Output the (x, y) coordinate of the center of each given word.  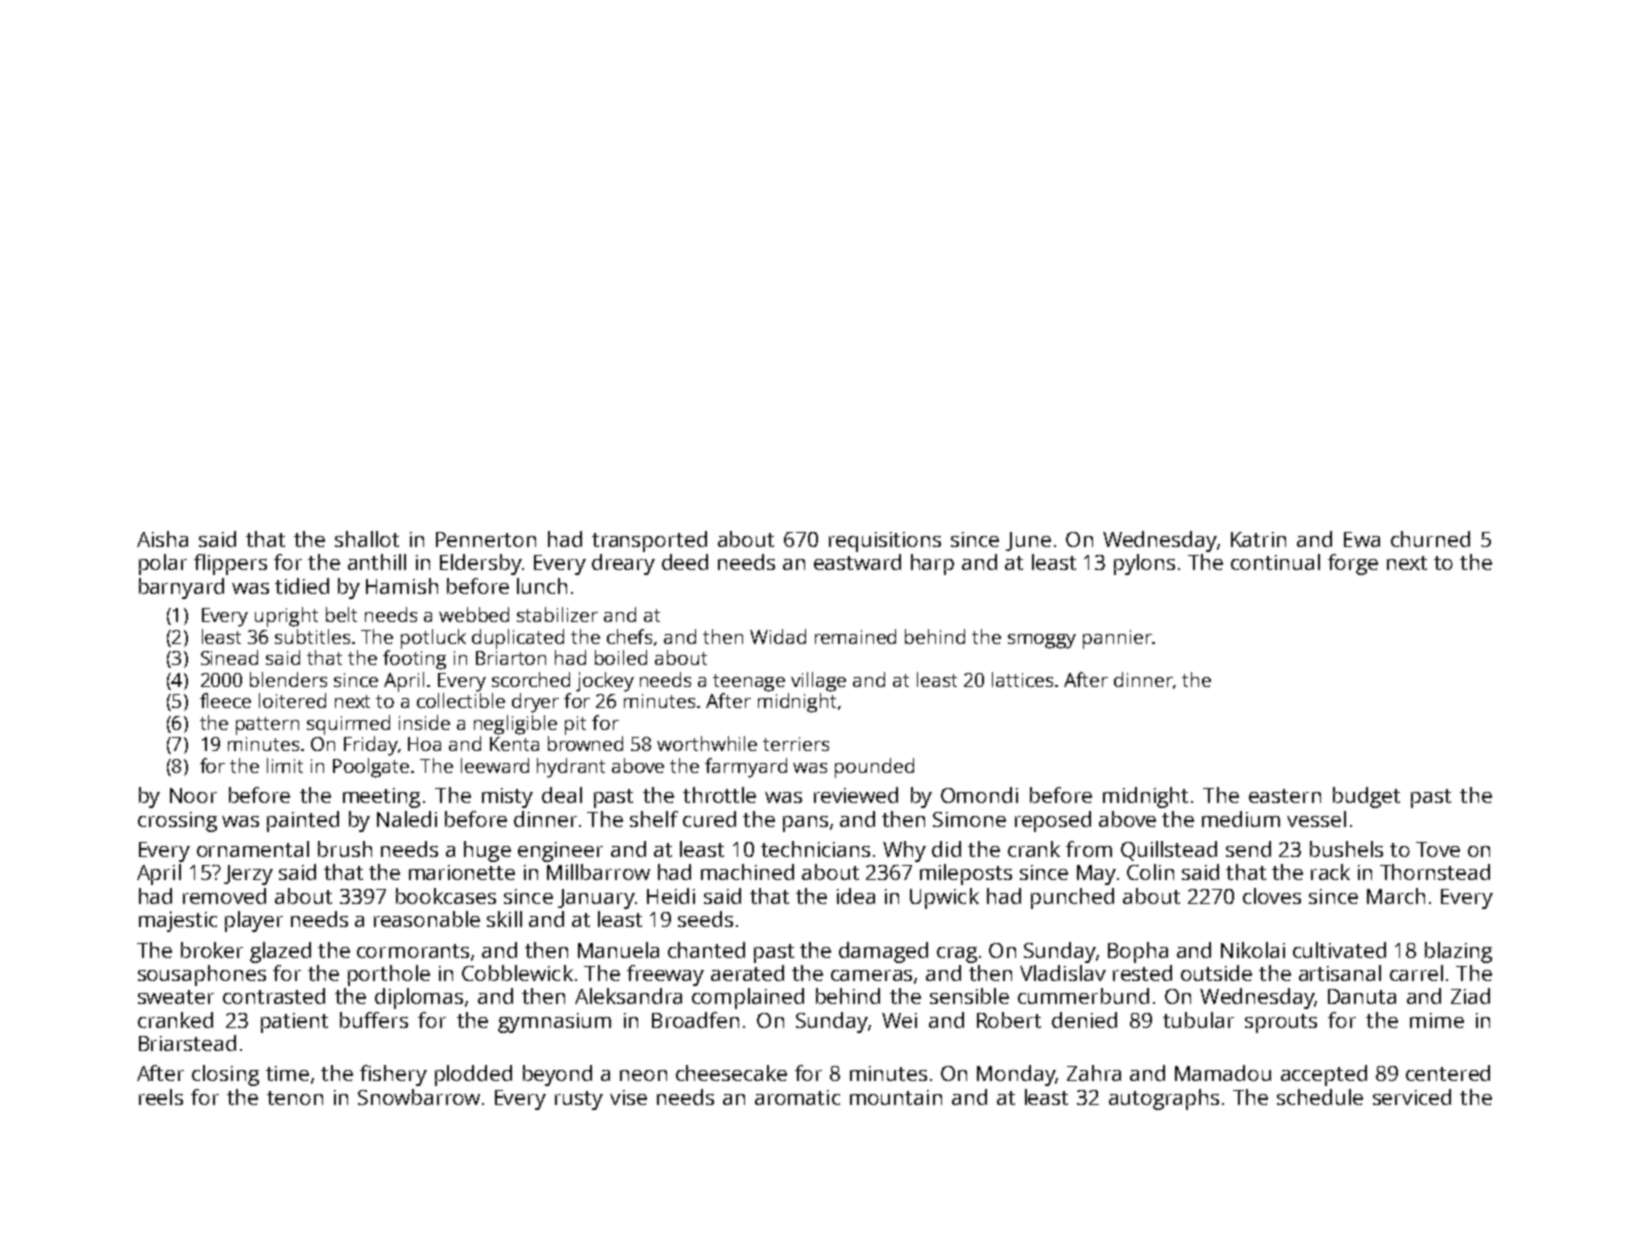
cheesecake (731, 1073)
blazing (1458, 952)
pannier (1117, 639)
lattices (1022, 679)
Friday (371, 746)
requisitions (885, 542)
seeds (705, 919)
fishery (393, 1075)
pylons (1144, 564)
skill (504, 919)
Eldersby (481, 564)
